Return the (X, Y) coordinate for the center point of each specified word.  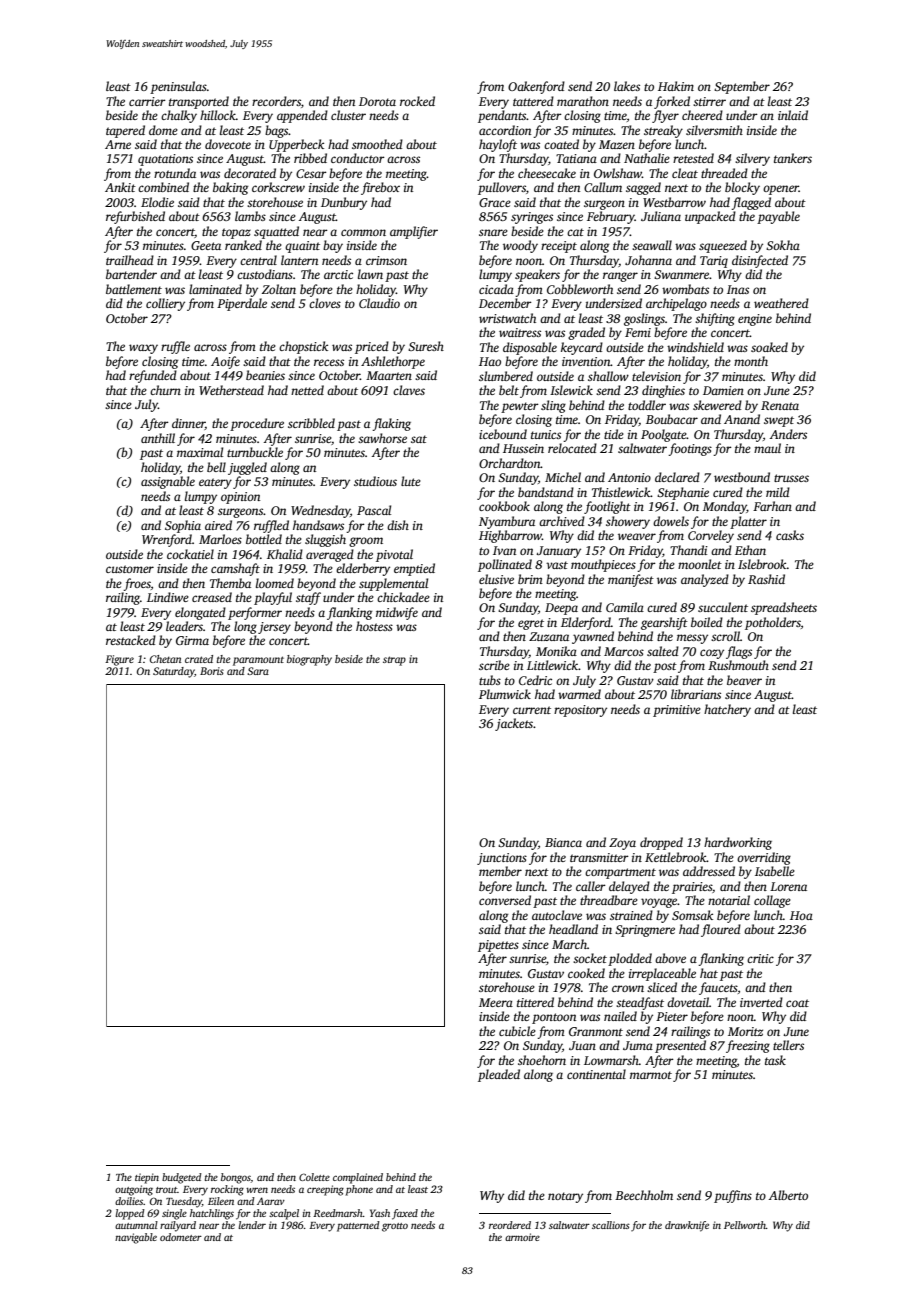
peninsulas (178, 87)
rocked (417, 101)
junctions (502, 859)
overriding (764, 858)
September (742, 87)
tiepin (147, 1178)
